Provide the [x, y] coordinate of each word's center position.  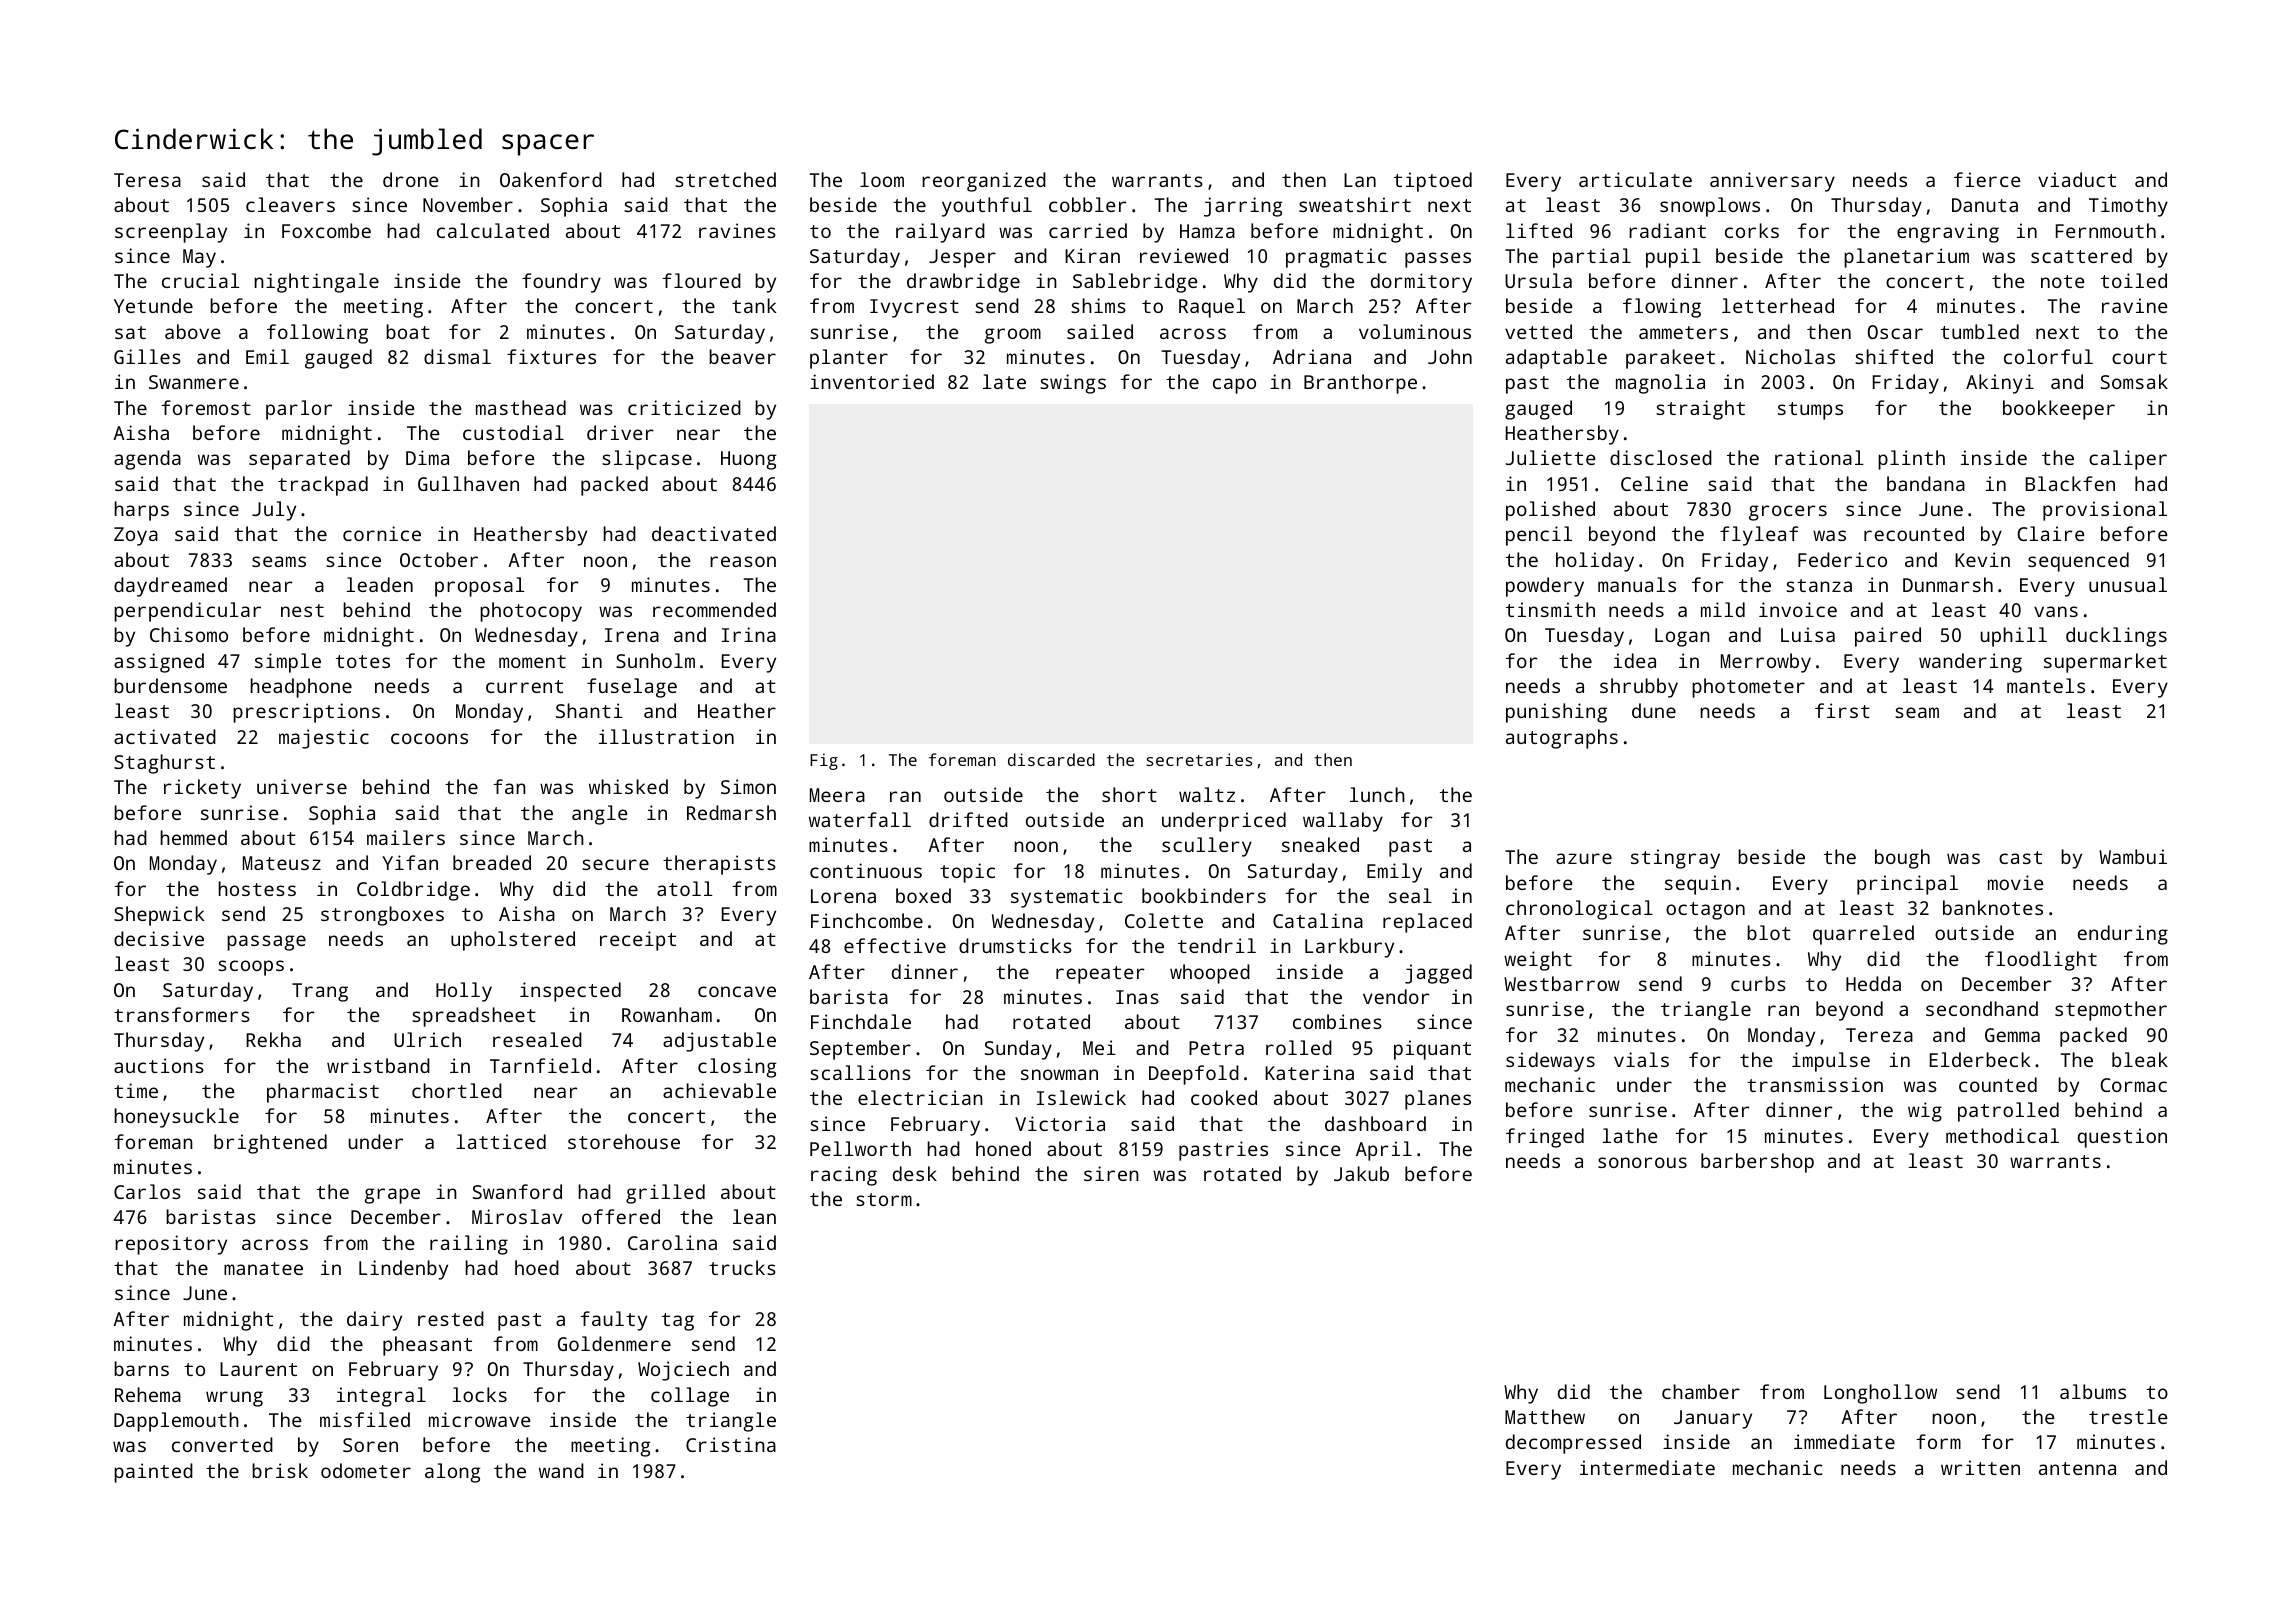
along [452, 1473]
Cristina [731, 1444]
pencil [1539, 536]
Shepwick [159, 916]
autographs [1562, 739]
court [2139, 357]
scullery [1207, 847]
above [193, 331]
